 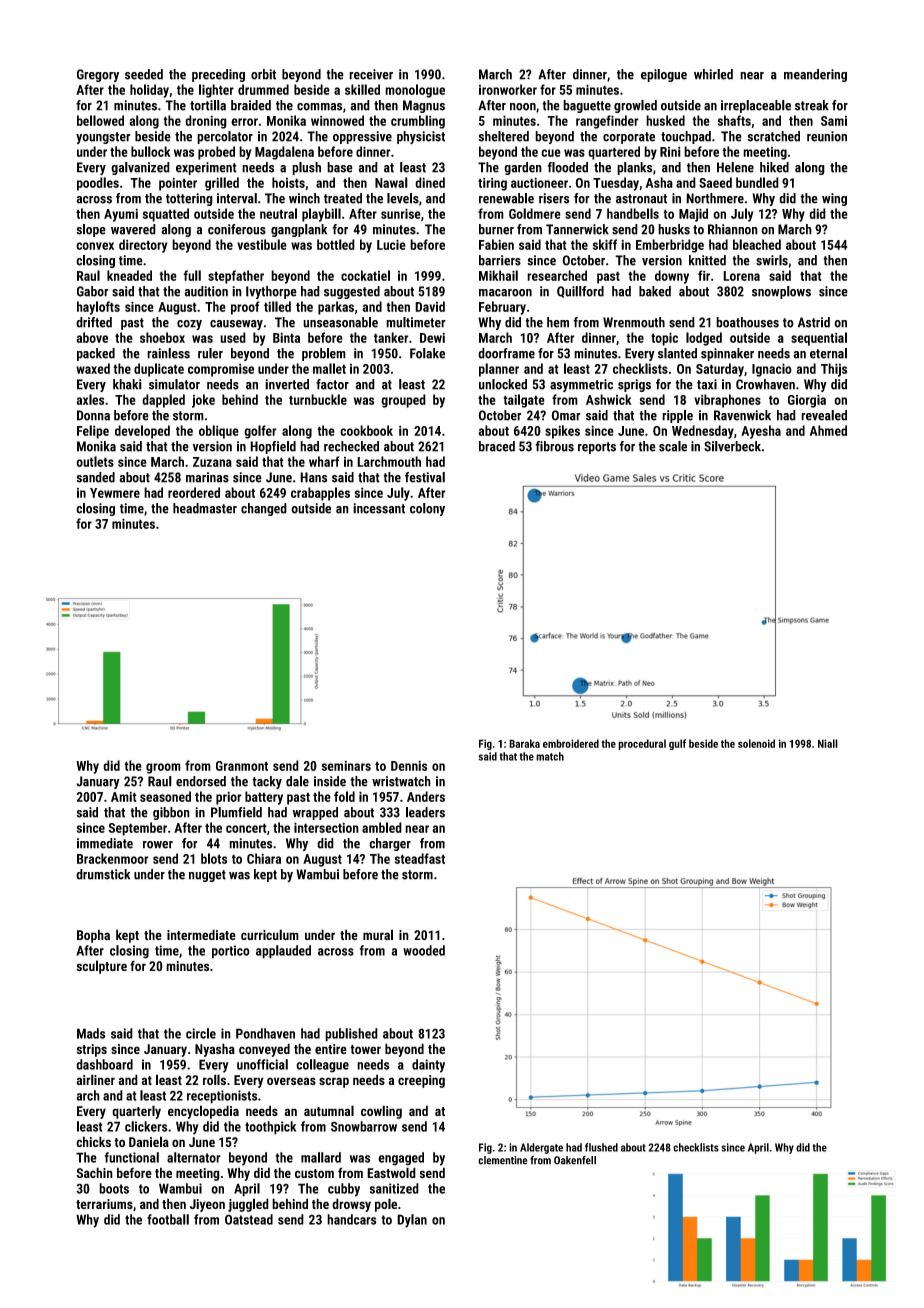 I want to click on Niall, so click(x=828, y=743).
